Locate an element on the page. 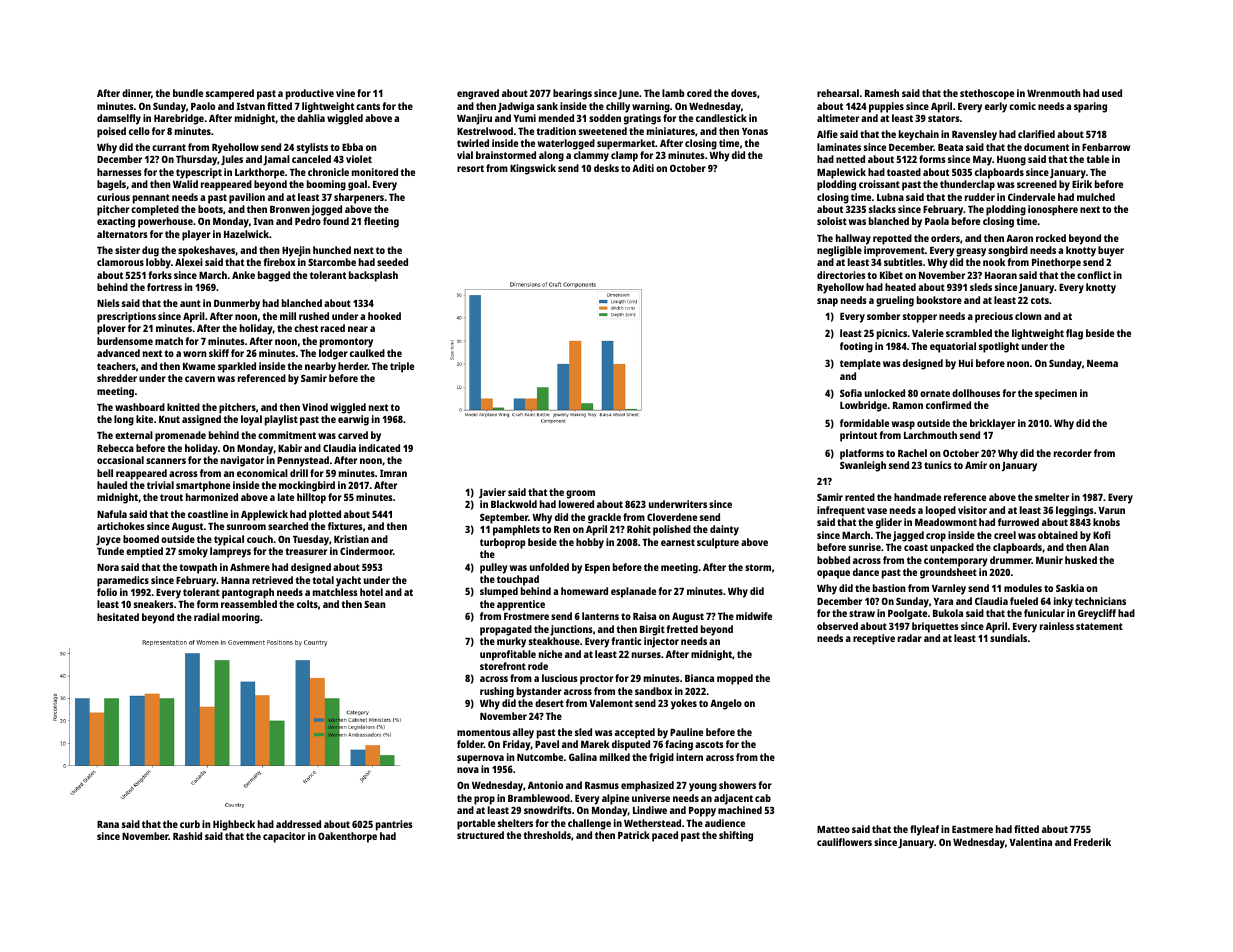 This image has width=1233, height=952. Rashid is located at coordinates (187, 836).
